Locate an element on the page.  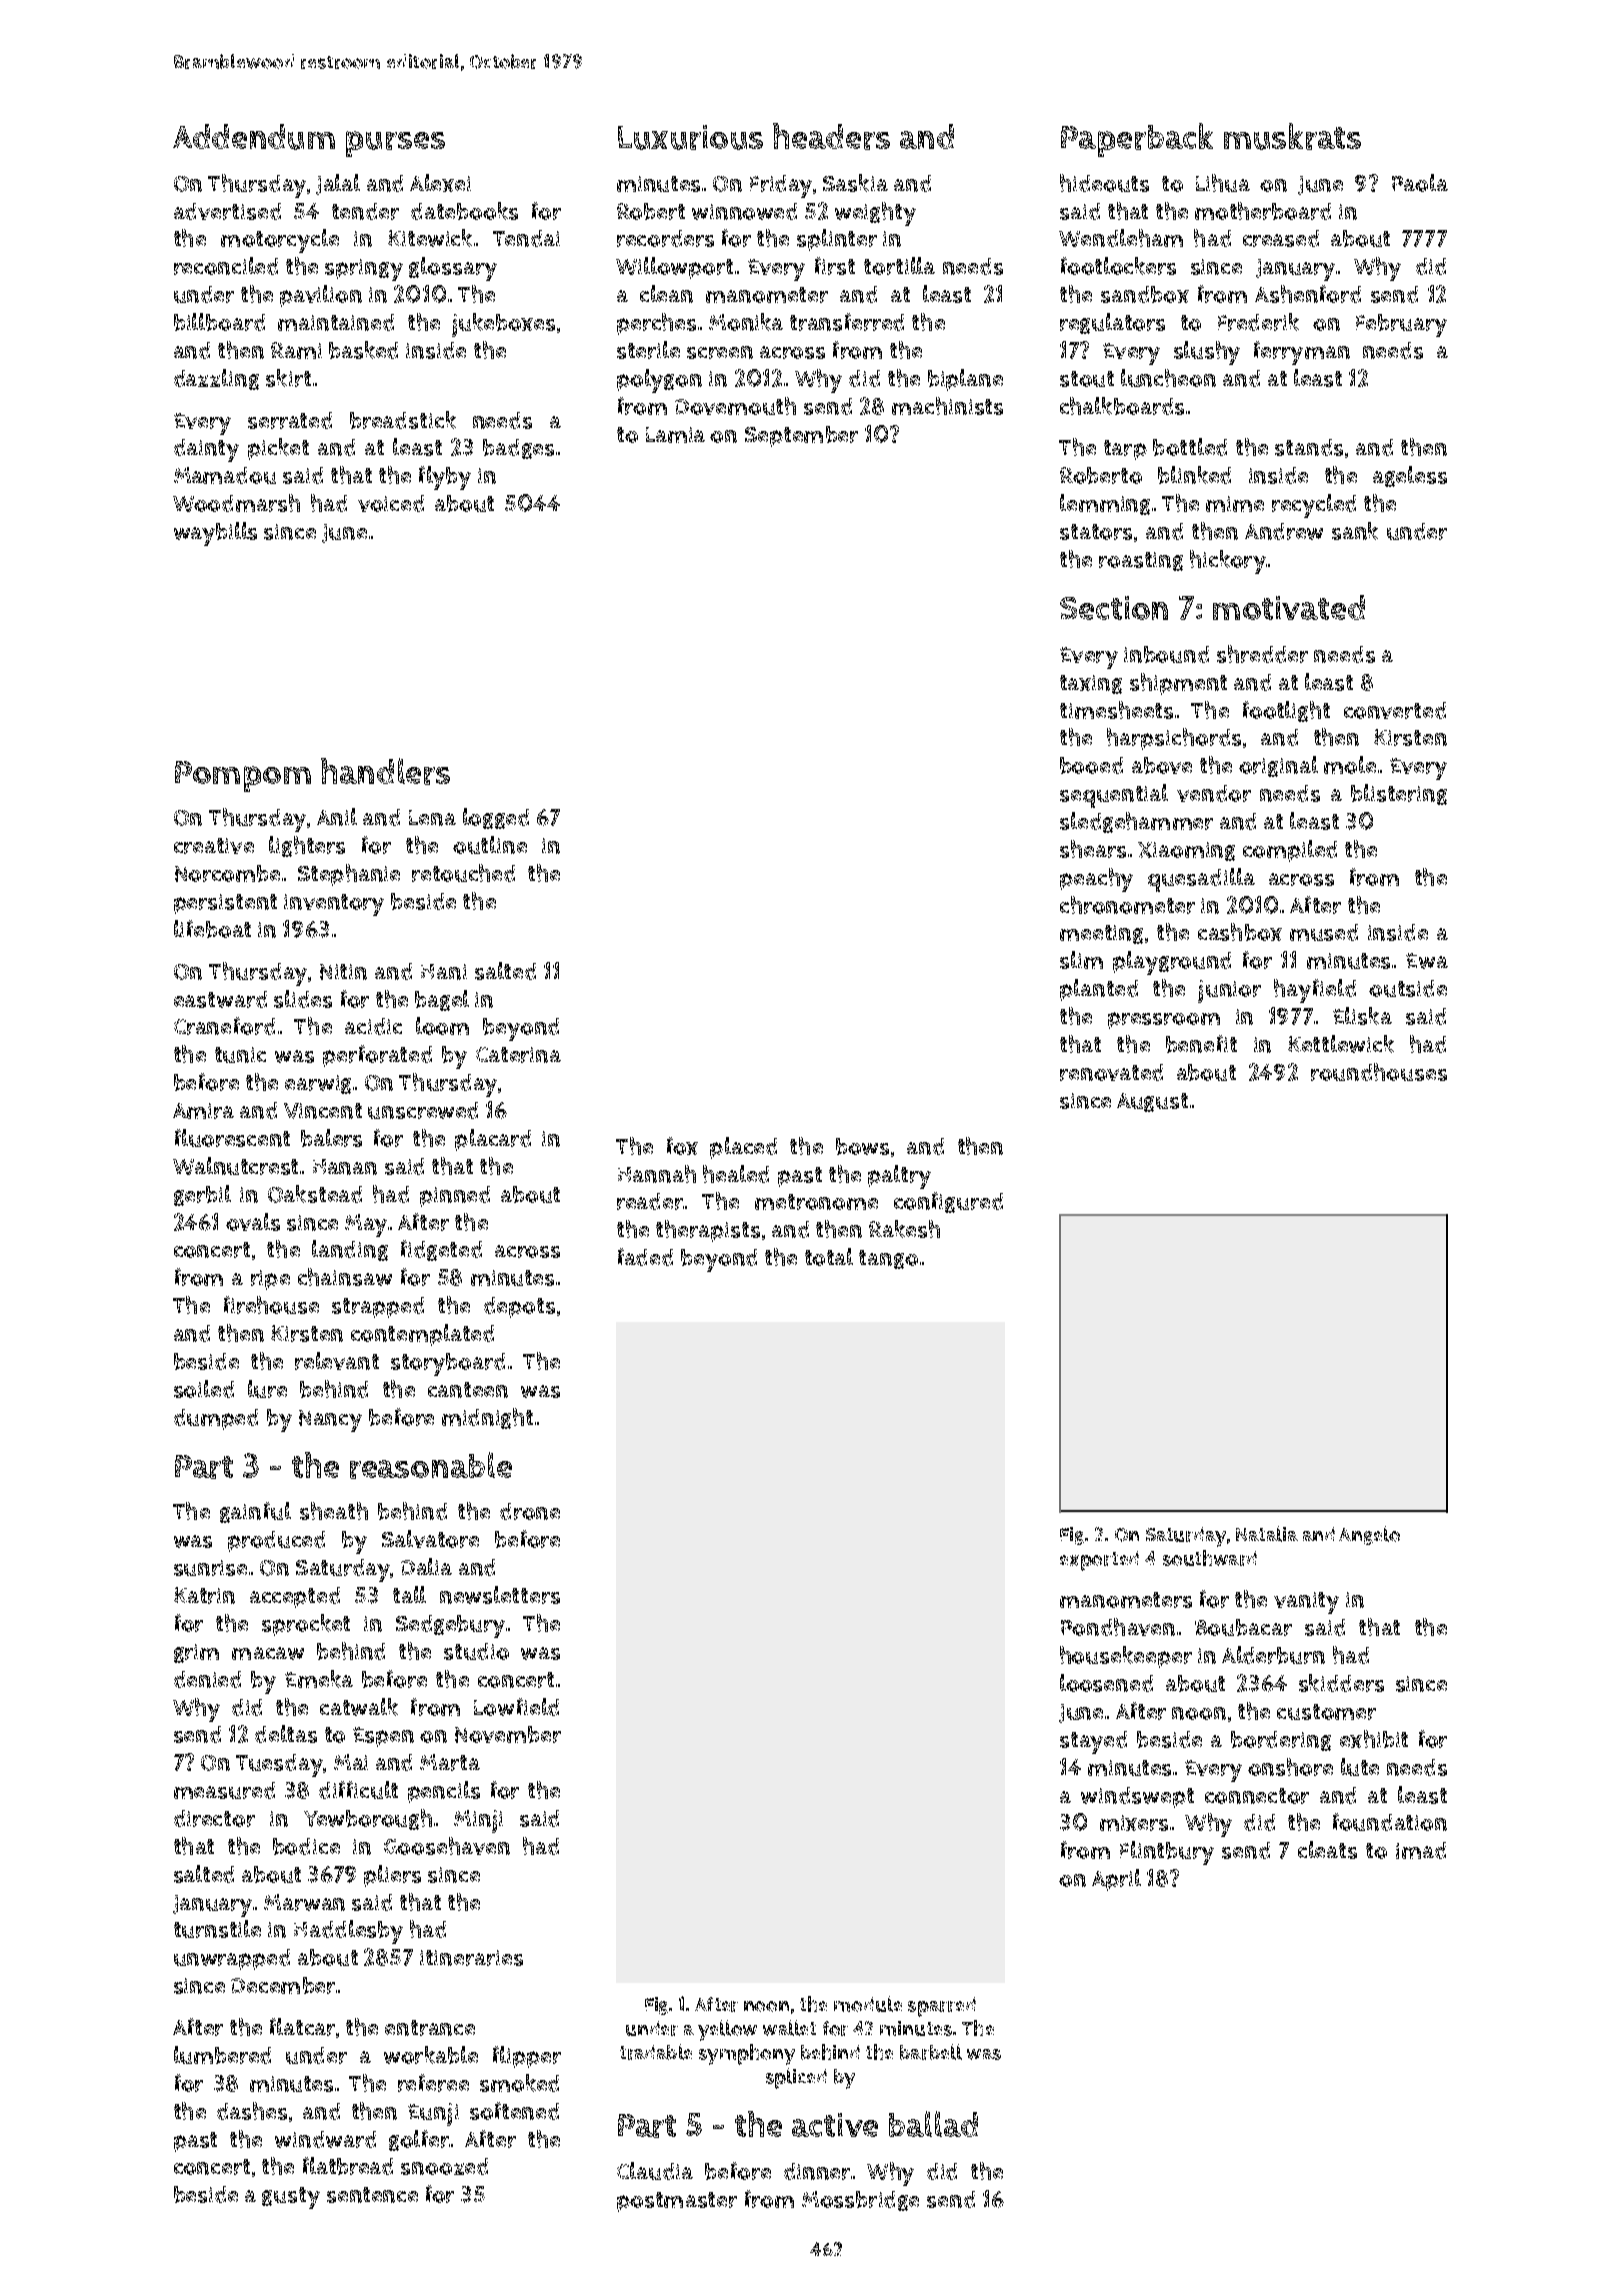
Angelo is located at coordinates (1369, 1535).
